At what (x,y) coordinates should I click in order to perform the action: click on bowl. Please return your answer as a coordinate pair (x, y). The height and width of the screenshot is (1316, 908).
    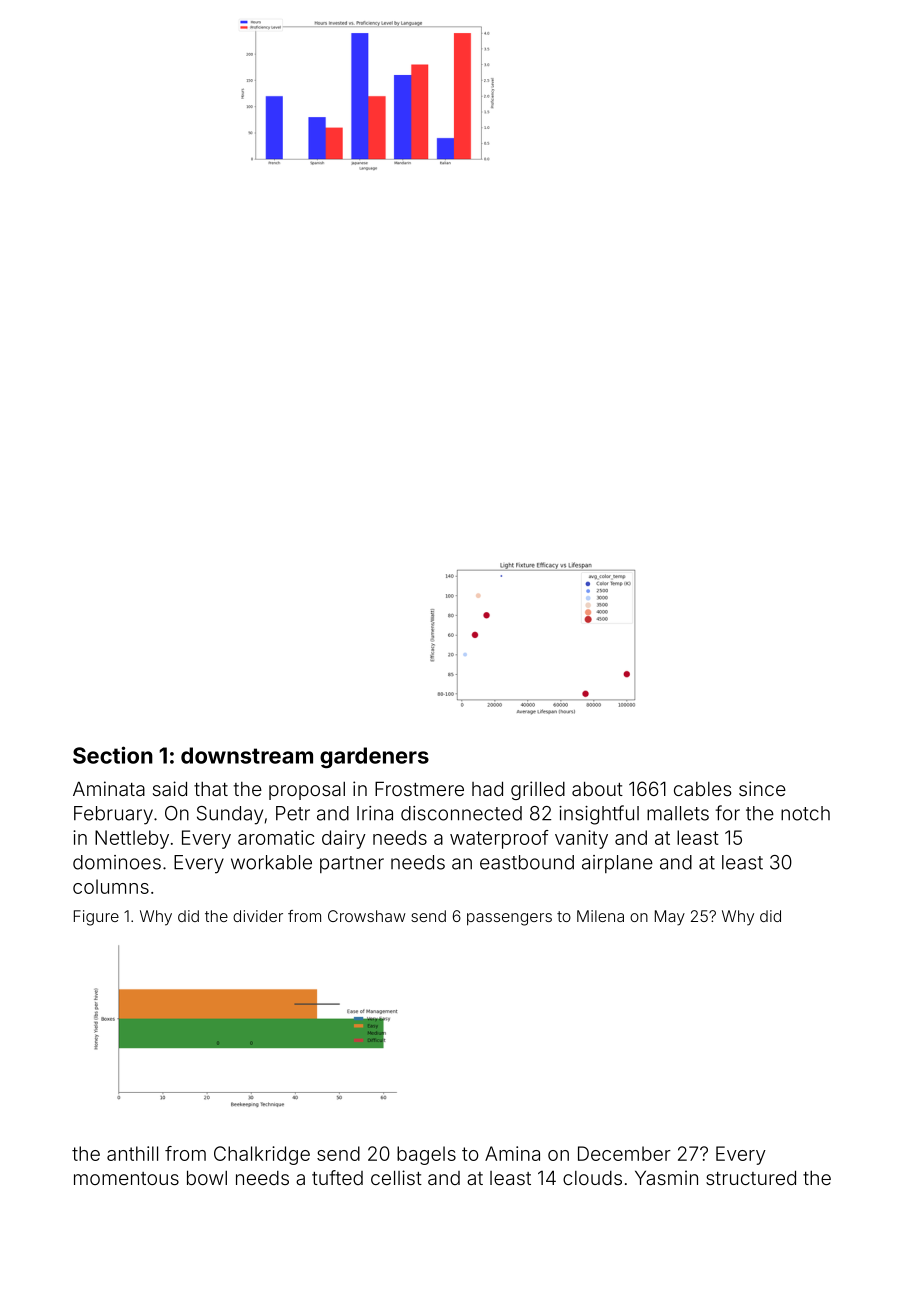
    Looking at the image, I should click on (207, 1177).
